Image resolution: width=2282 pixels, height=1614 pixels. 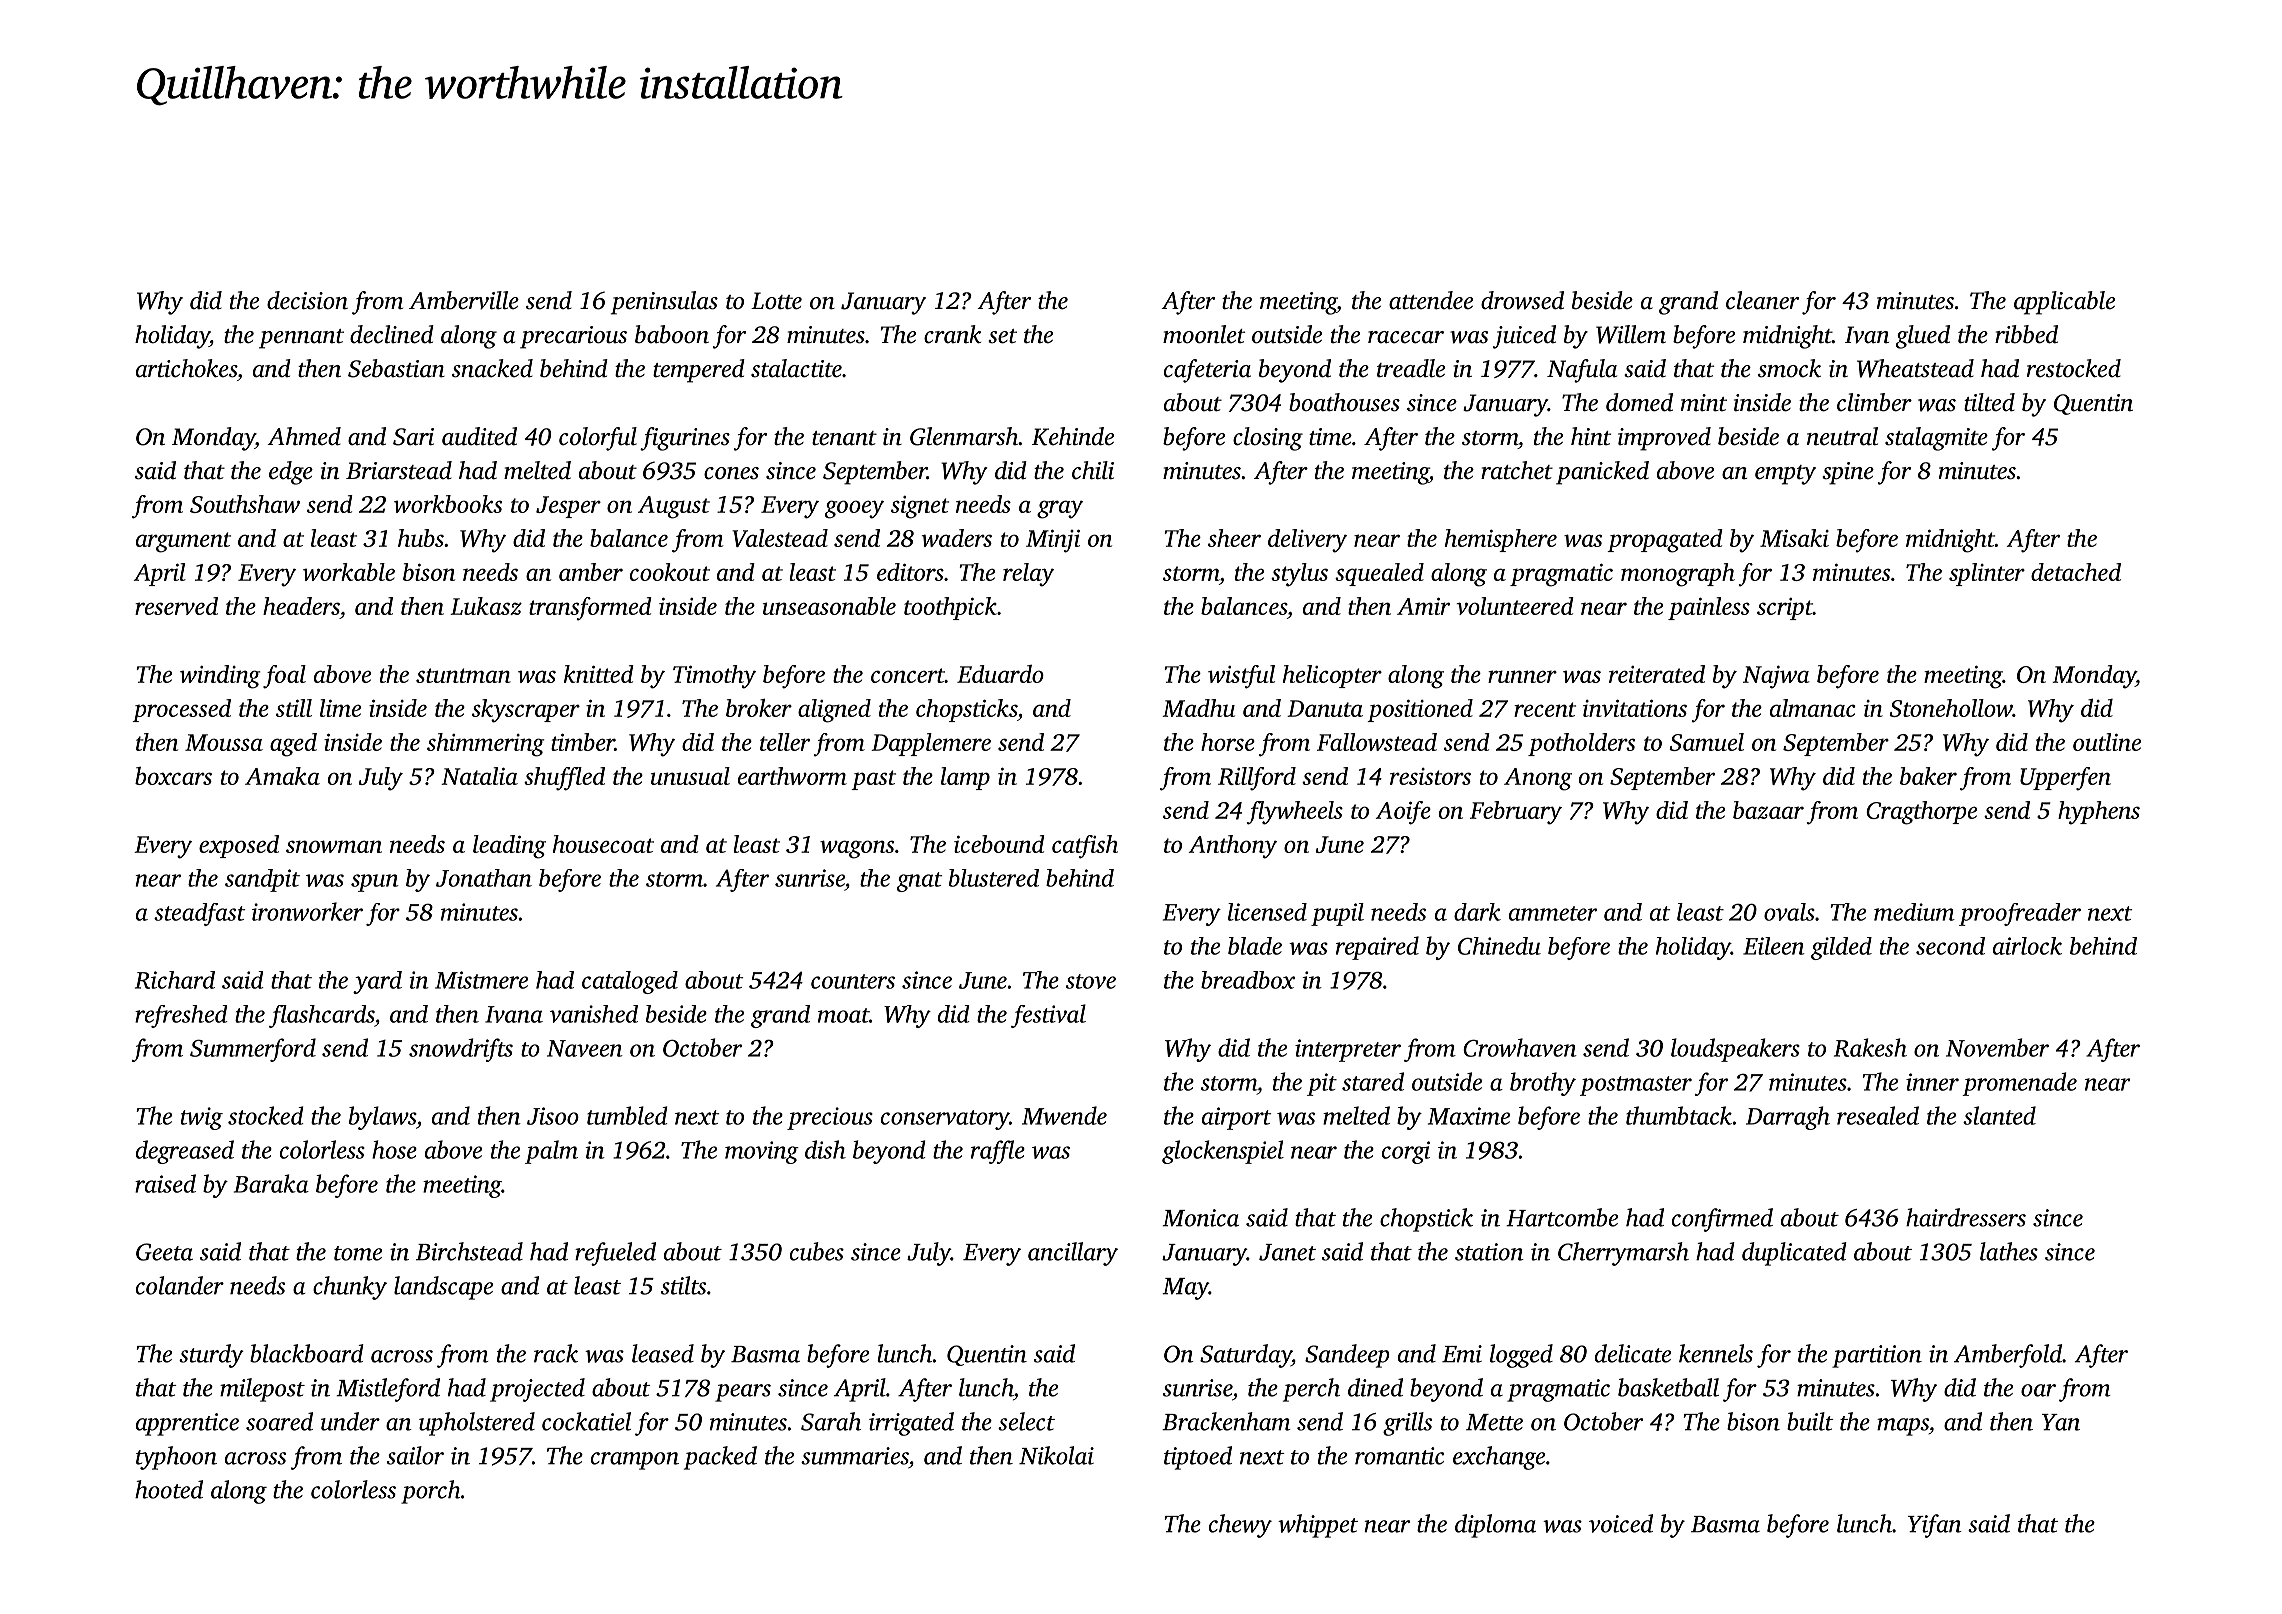 I want to click on November, so click(x=1997, y=1047).
